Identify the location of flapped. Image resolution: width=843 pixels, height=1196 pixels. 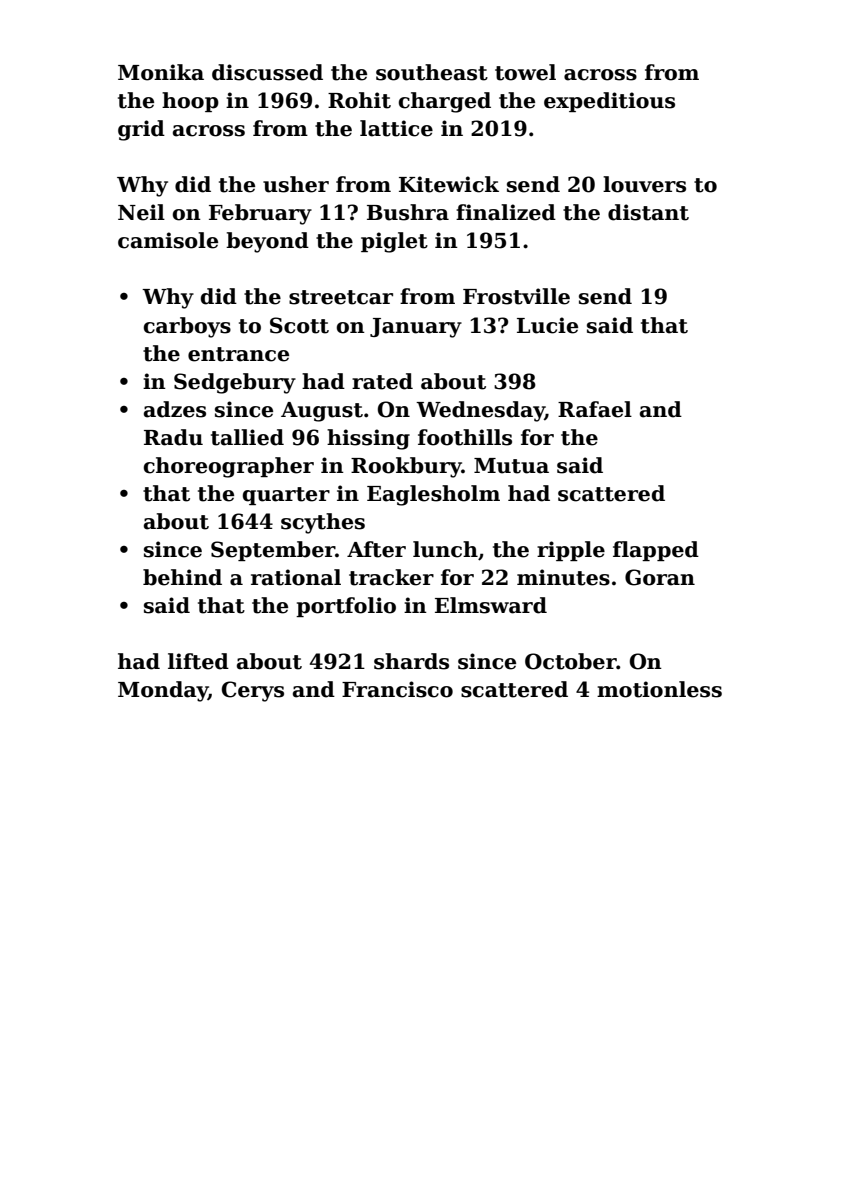
(656, 551).
